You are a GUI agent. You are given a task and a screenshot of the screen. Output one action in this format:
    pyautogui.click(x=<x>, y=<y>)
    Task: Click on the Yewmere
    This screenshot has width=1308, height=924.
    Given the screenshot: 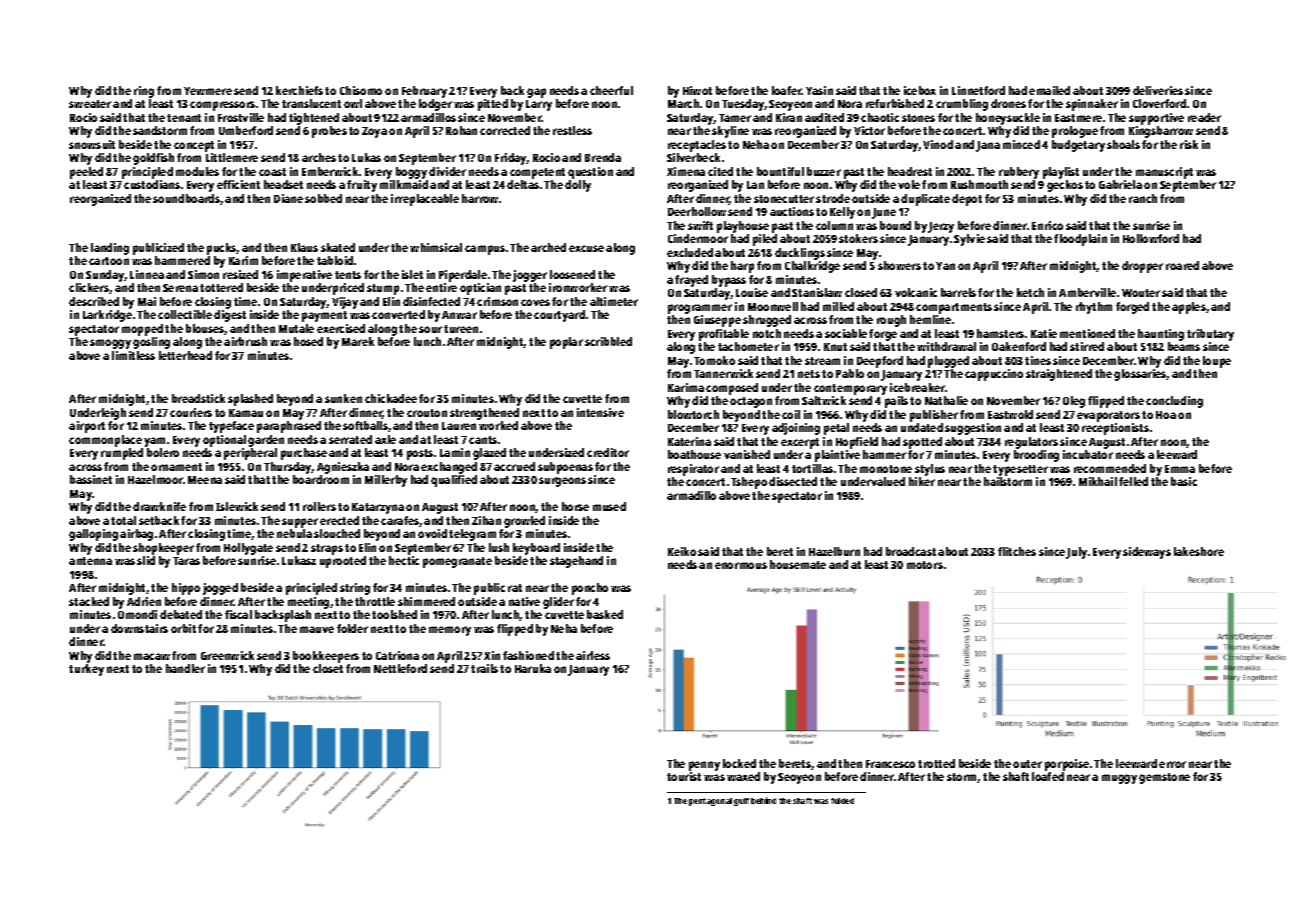 What is the action you would take?
    pyautogui.click(x=208, y=91)
